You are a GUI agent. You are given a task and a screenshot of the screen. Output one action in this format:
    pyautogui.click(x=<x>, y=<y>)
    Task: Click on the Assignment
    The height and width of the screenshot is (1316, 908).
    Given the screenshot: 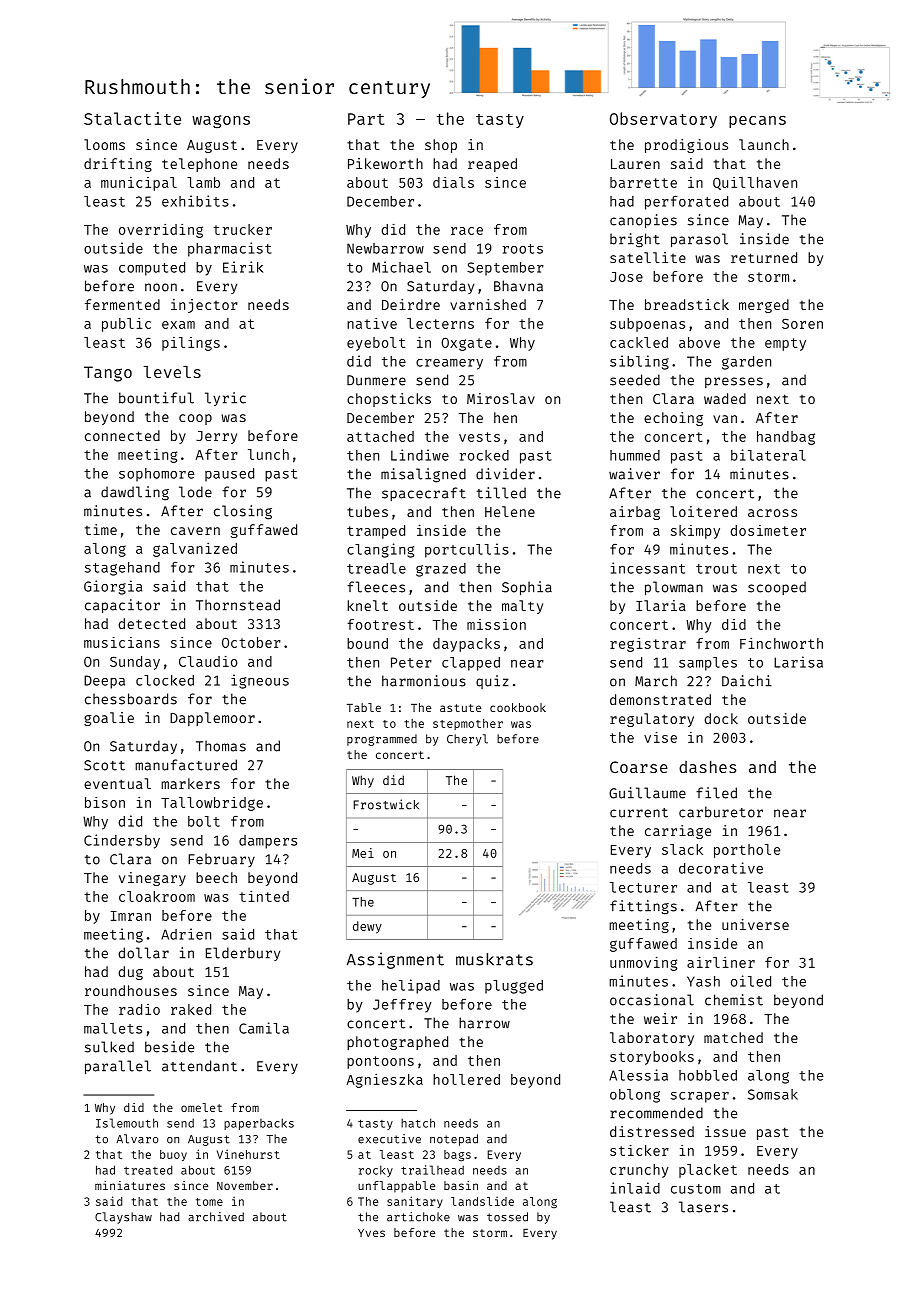 What is the action you would take?
    pyautogui.click(x=395, y=960)
